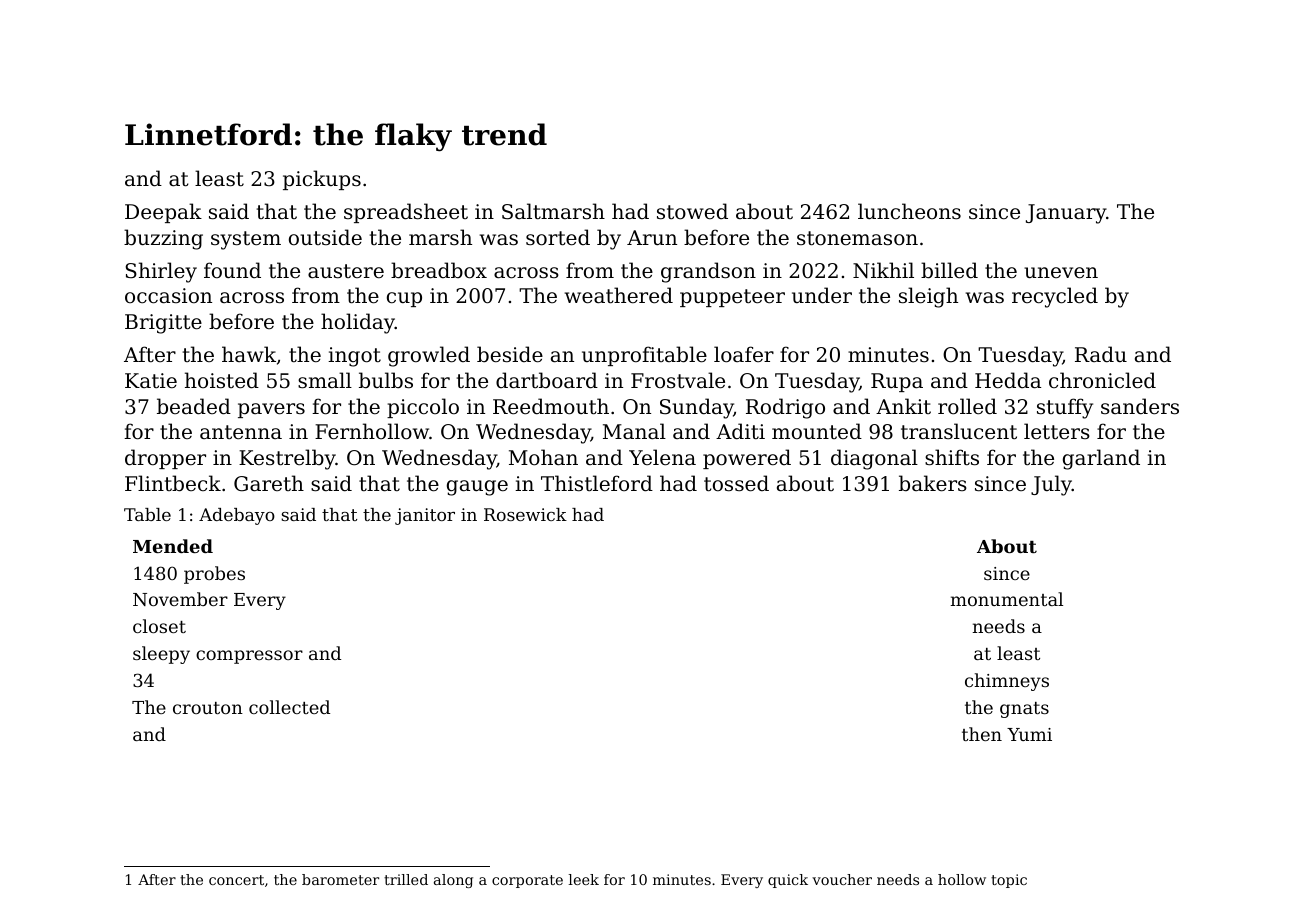  What do you see at coordinates (159, 626) in the document?
I see `closet` at bounding box center [159, 626].
